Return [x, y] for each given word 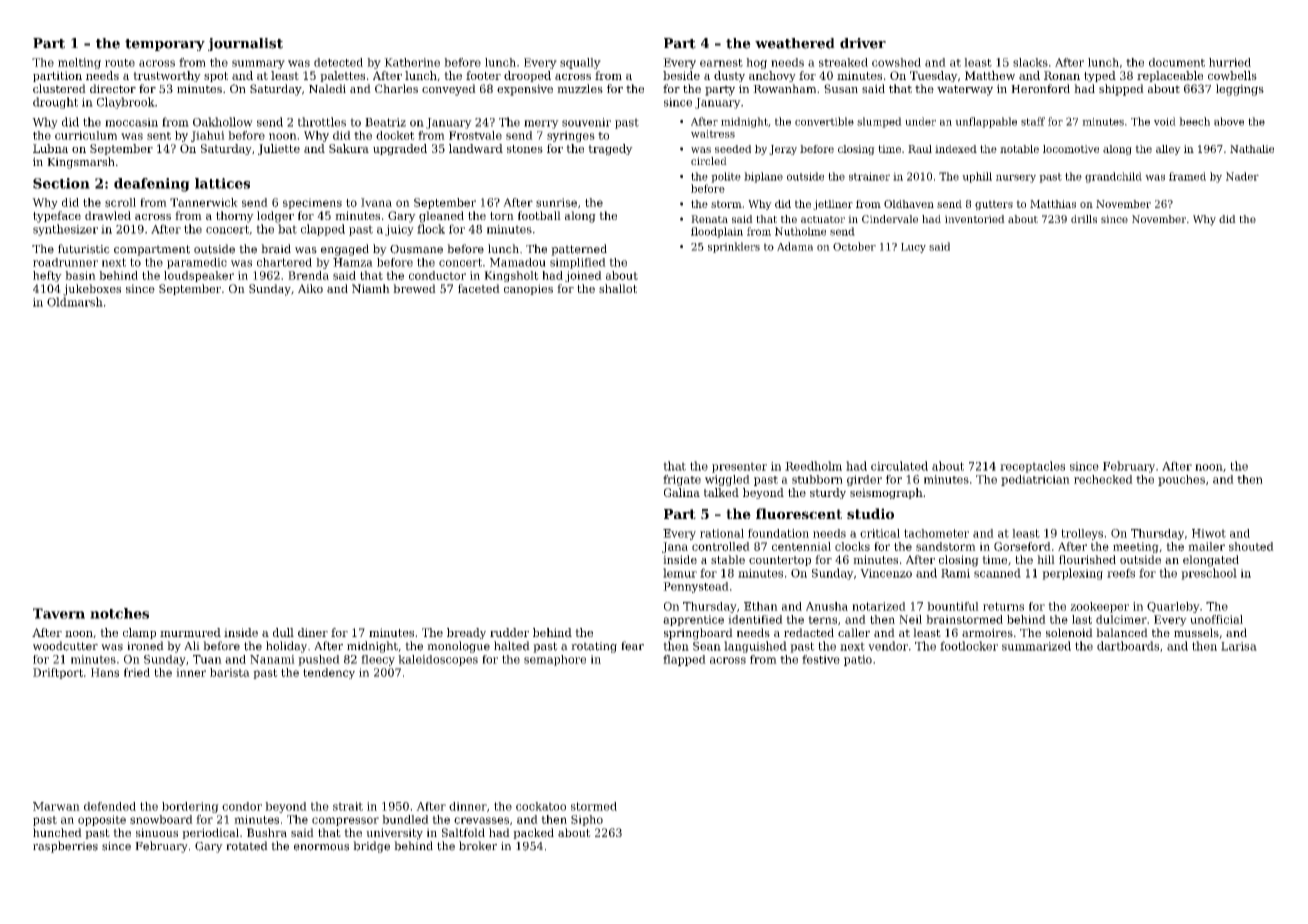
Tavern [59, 613]
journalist [245, 44]
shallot [618, 288]
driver [863, 43]
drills [1084, 219]
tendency [329, 673]
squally [580, 63]
